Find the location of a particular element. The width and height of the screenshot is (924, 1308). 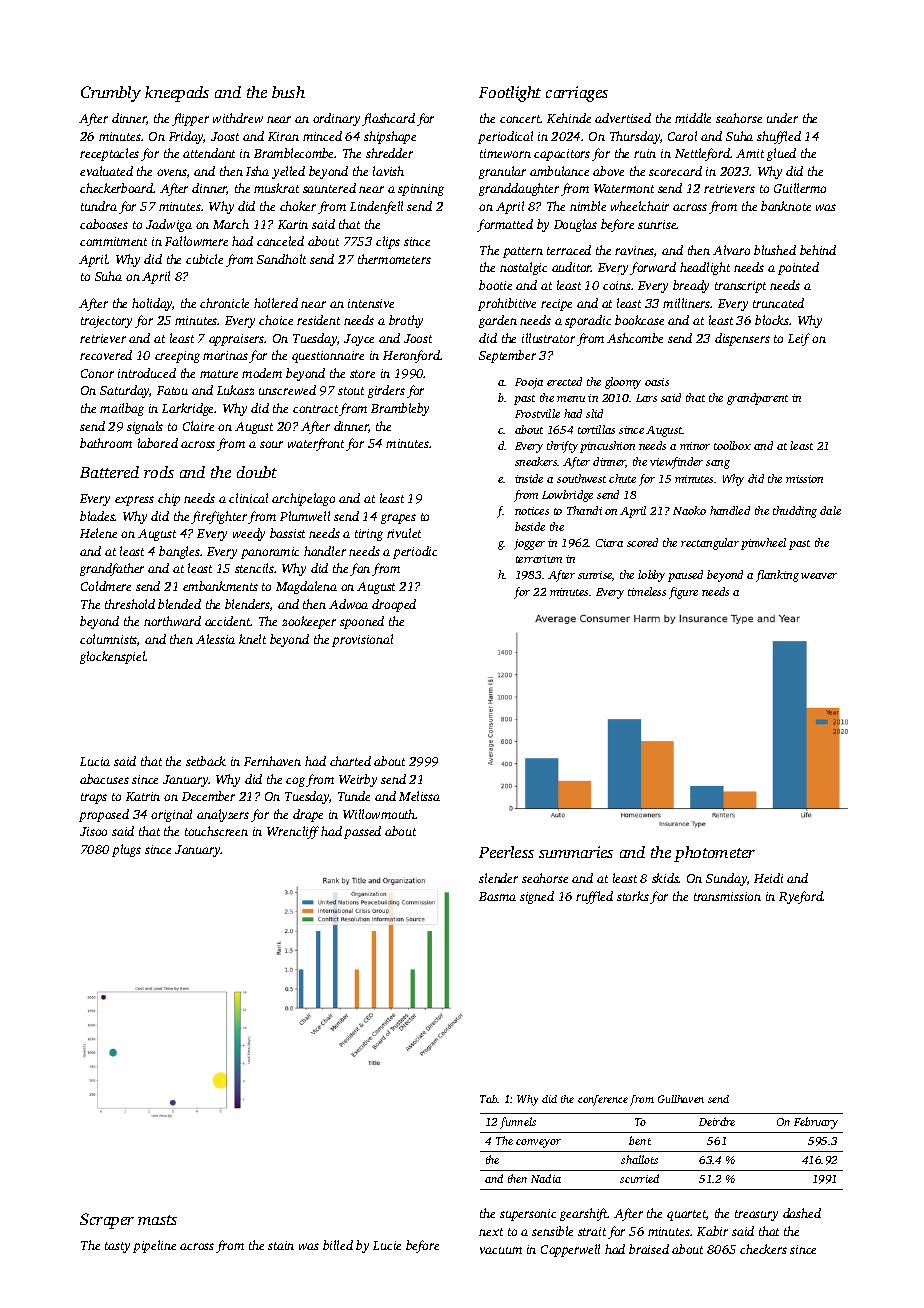

pipeline is located at coordinates (154, 1246).
